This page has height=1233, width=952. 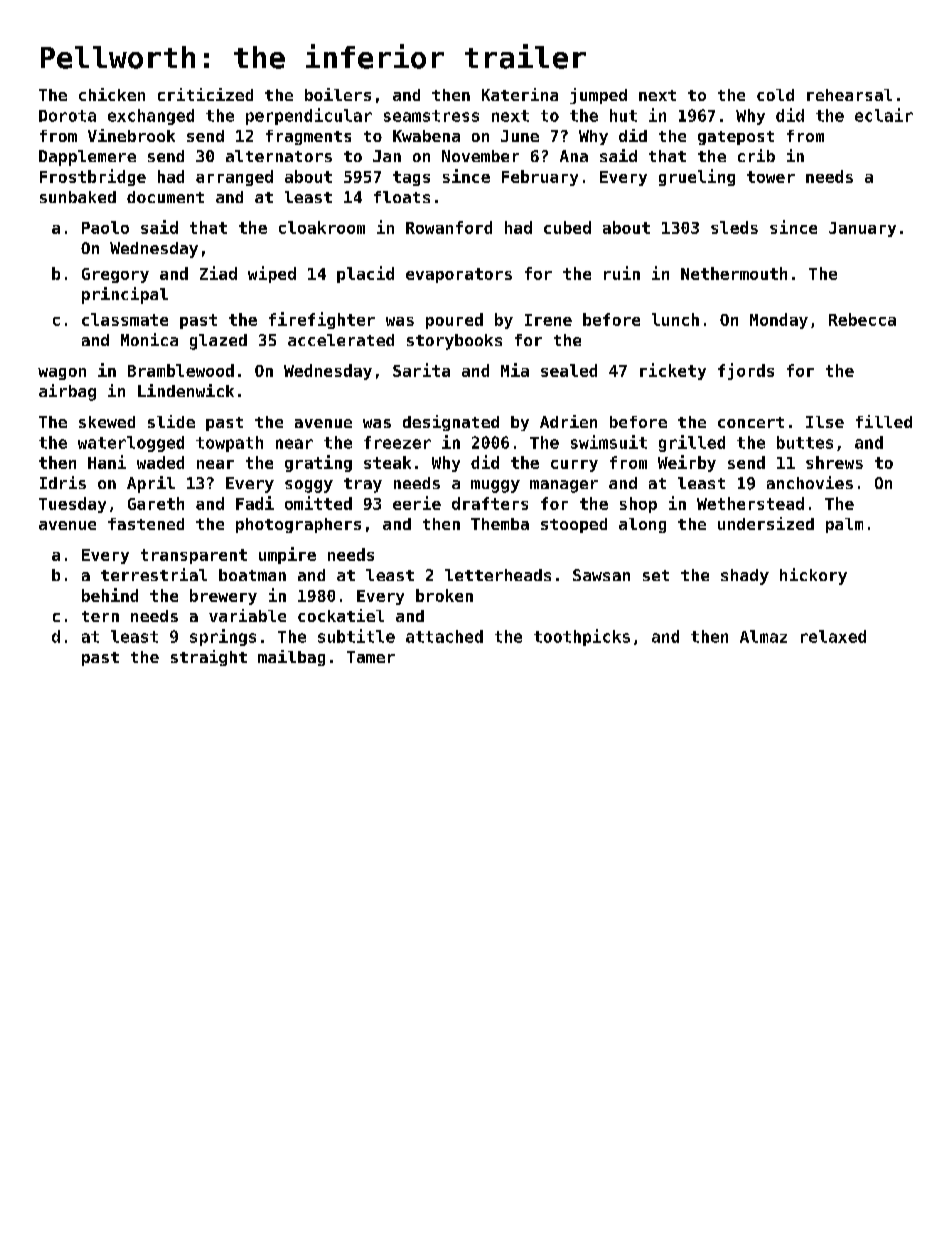 What do you see at coordinates (844, 525) in the page?
I see `palm` at bounding box center [844, 525].
